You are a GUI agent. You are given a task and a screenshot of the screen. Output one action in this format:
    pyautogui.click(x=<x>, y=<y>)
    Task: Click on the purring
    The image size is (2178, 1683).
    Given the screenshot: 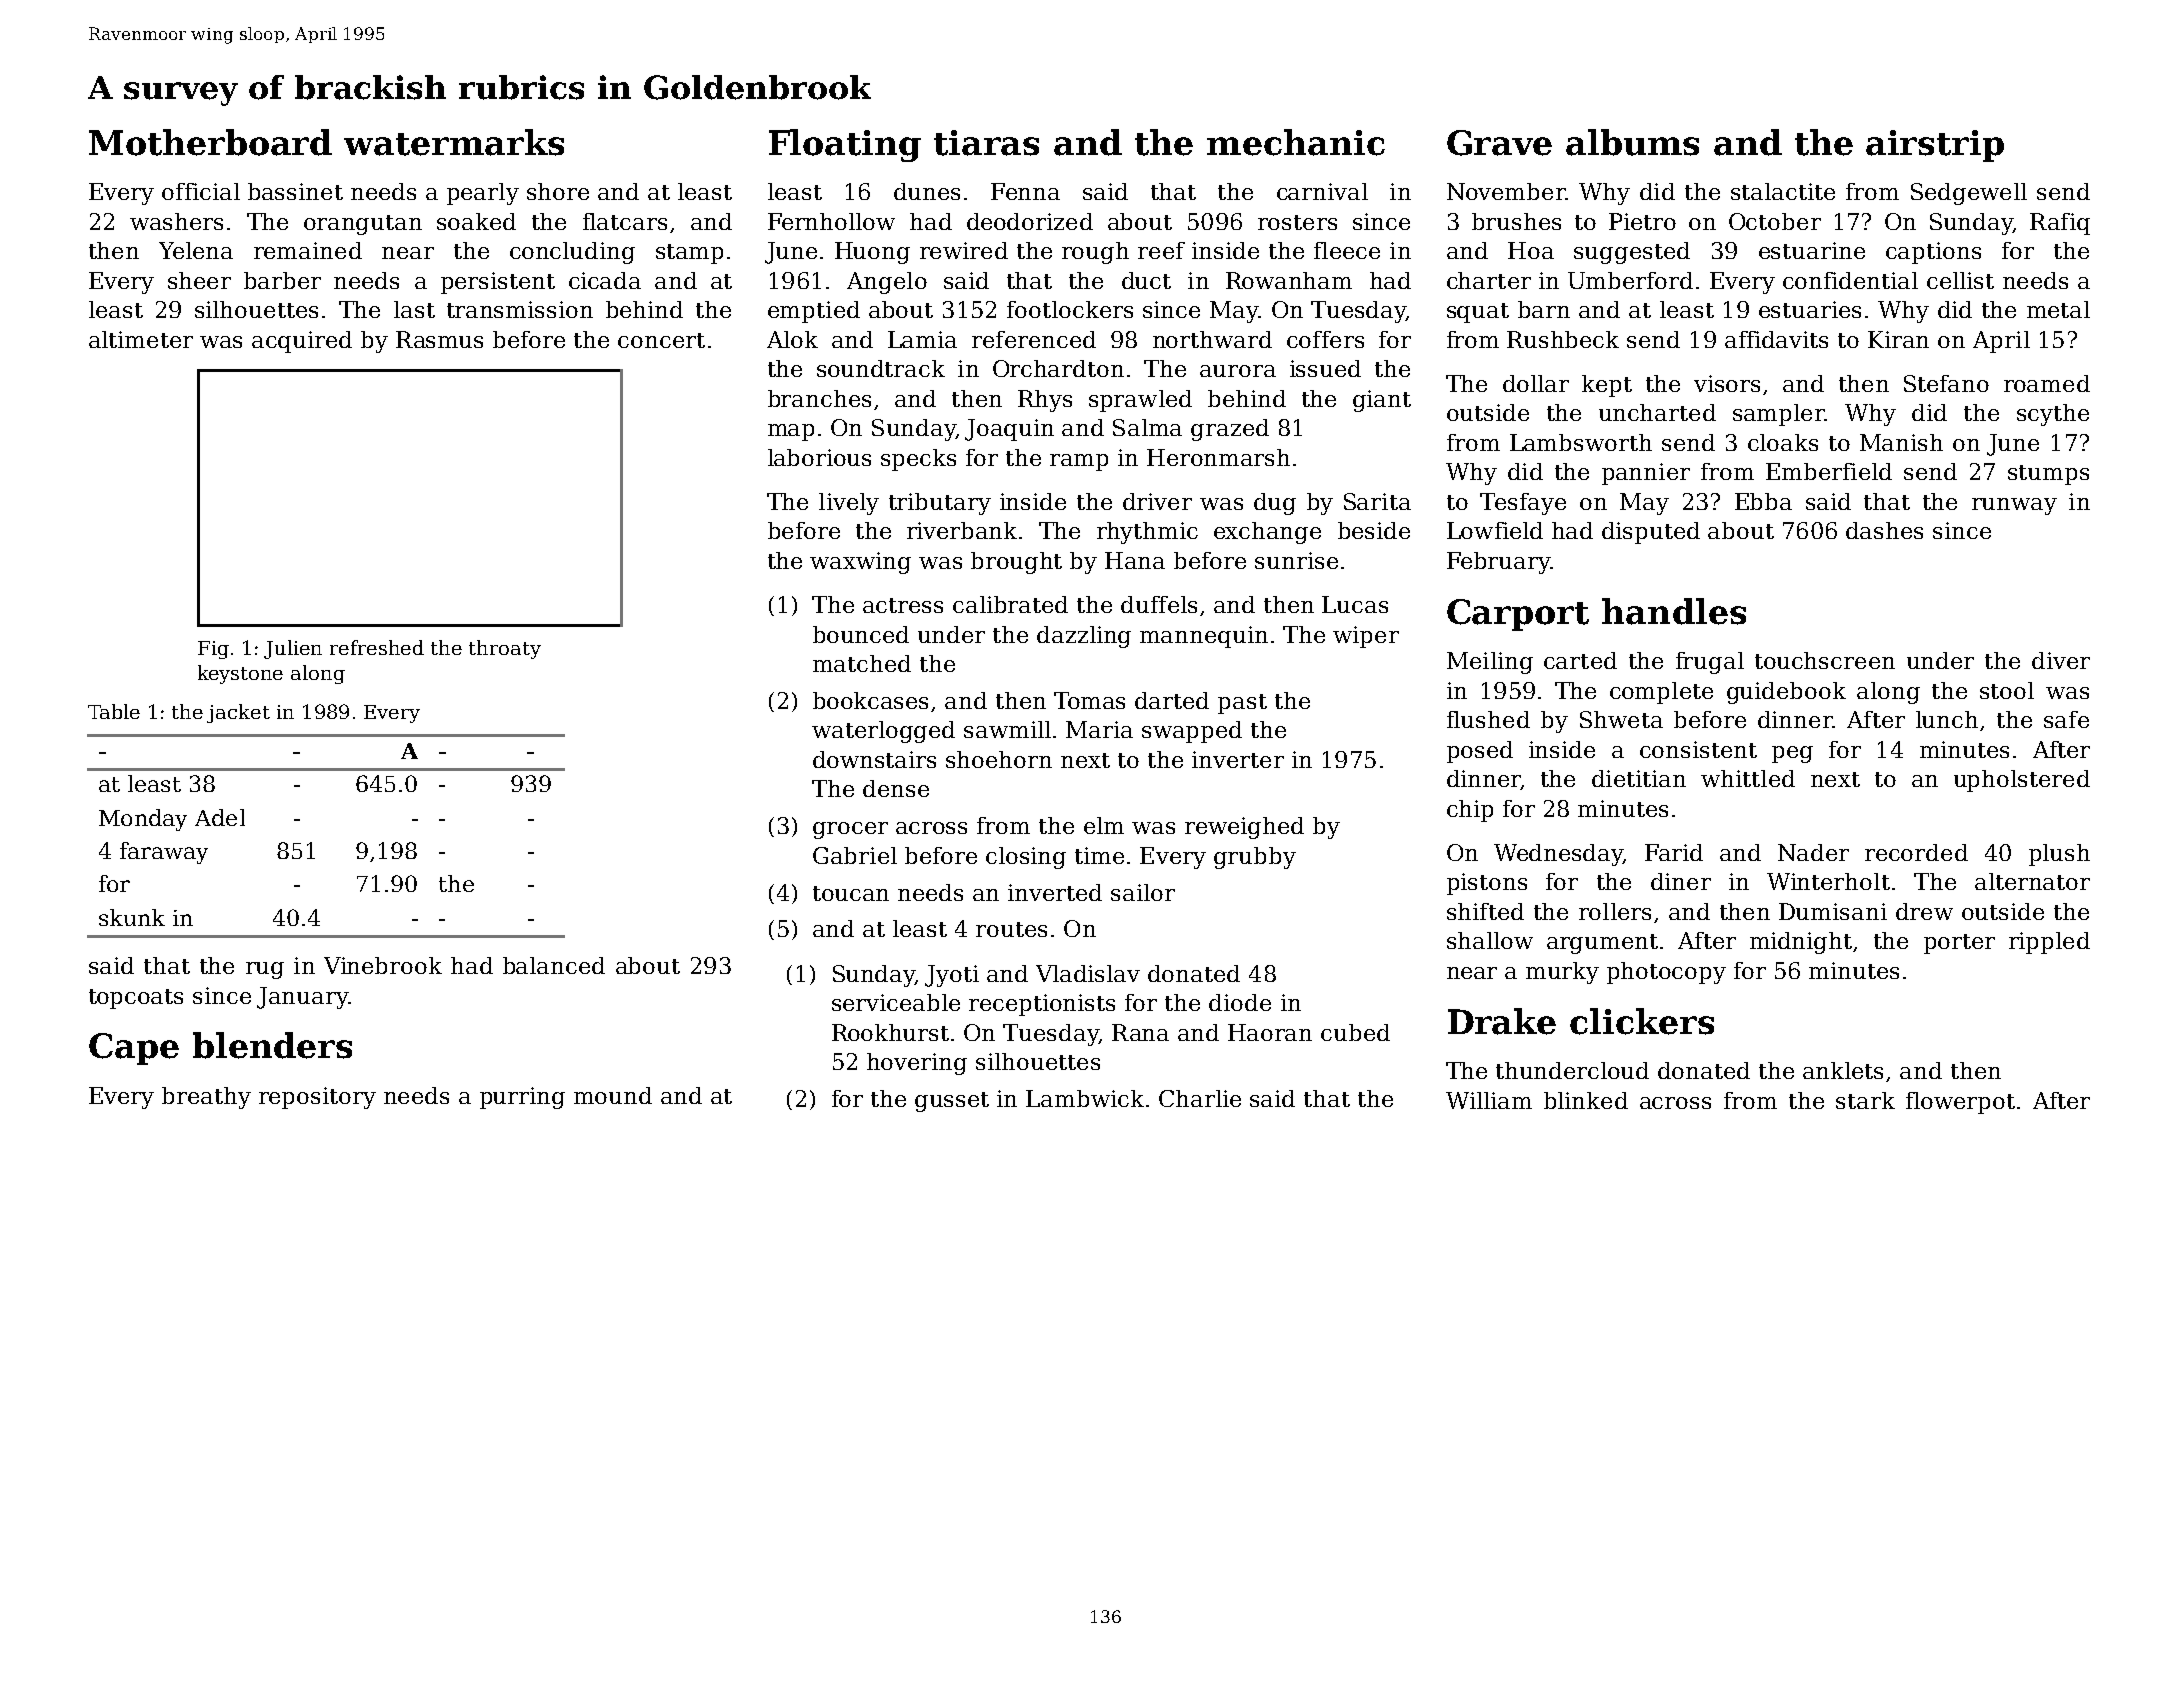 What is the action you would take?
    pyautogui.click(x=522, y=1098)
